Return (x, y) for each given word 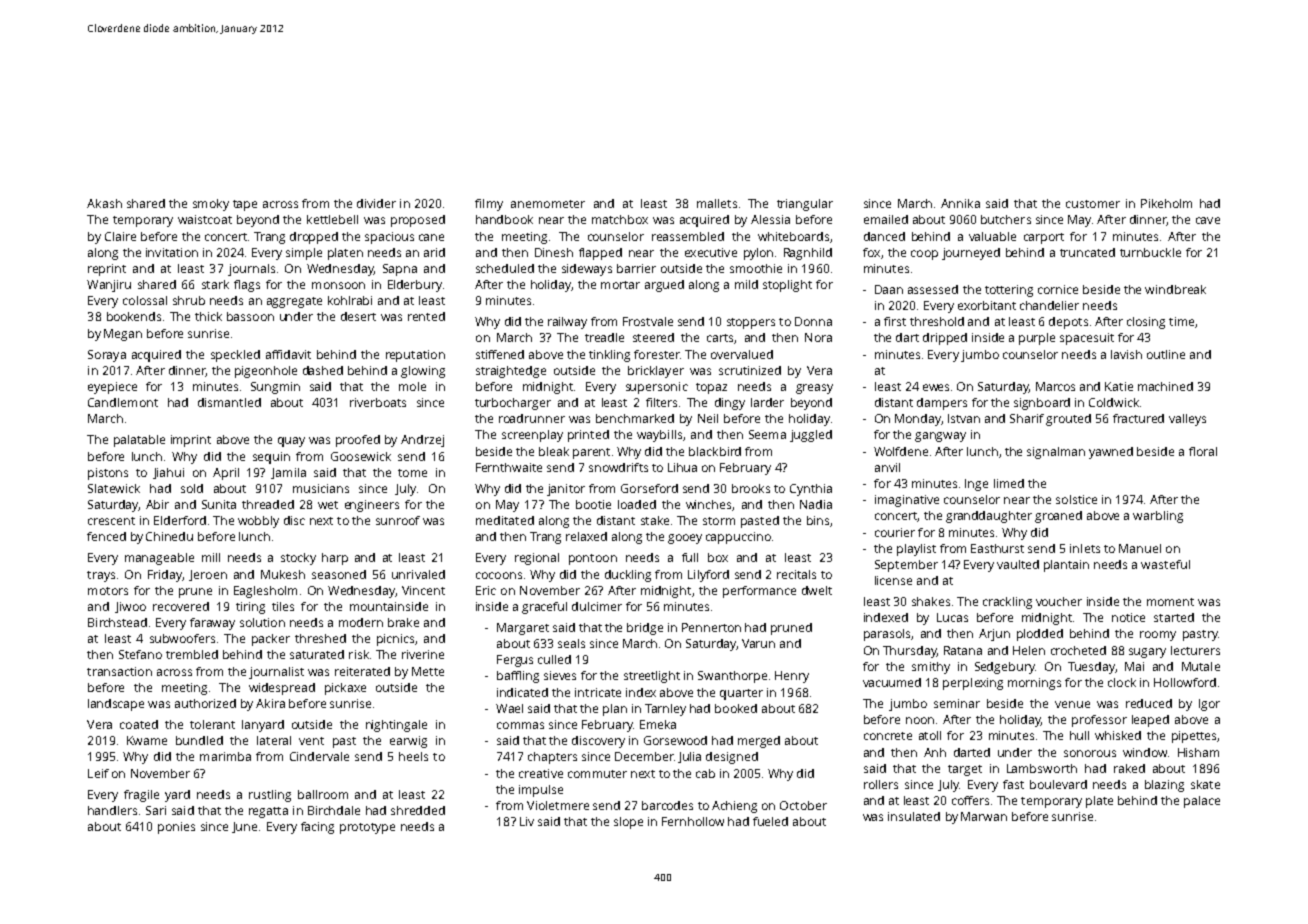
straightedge (511, 372)
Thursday (910, 652)
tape (245, 205)
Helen (1029, 650)
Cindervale (319, 756)
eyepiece (112, 388)
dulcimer (597, 606)
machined (1165, 386)
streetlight (652, 677)
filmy (489, 205)
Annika (960, 203)
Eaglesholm (265, 592)
